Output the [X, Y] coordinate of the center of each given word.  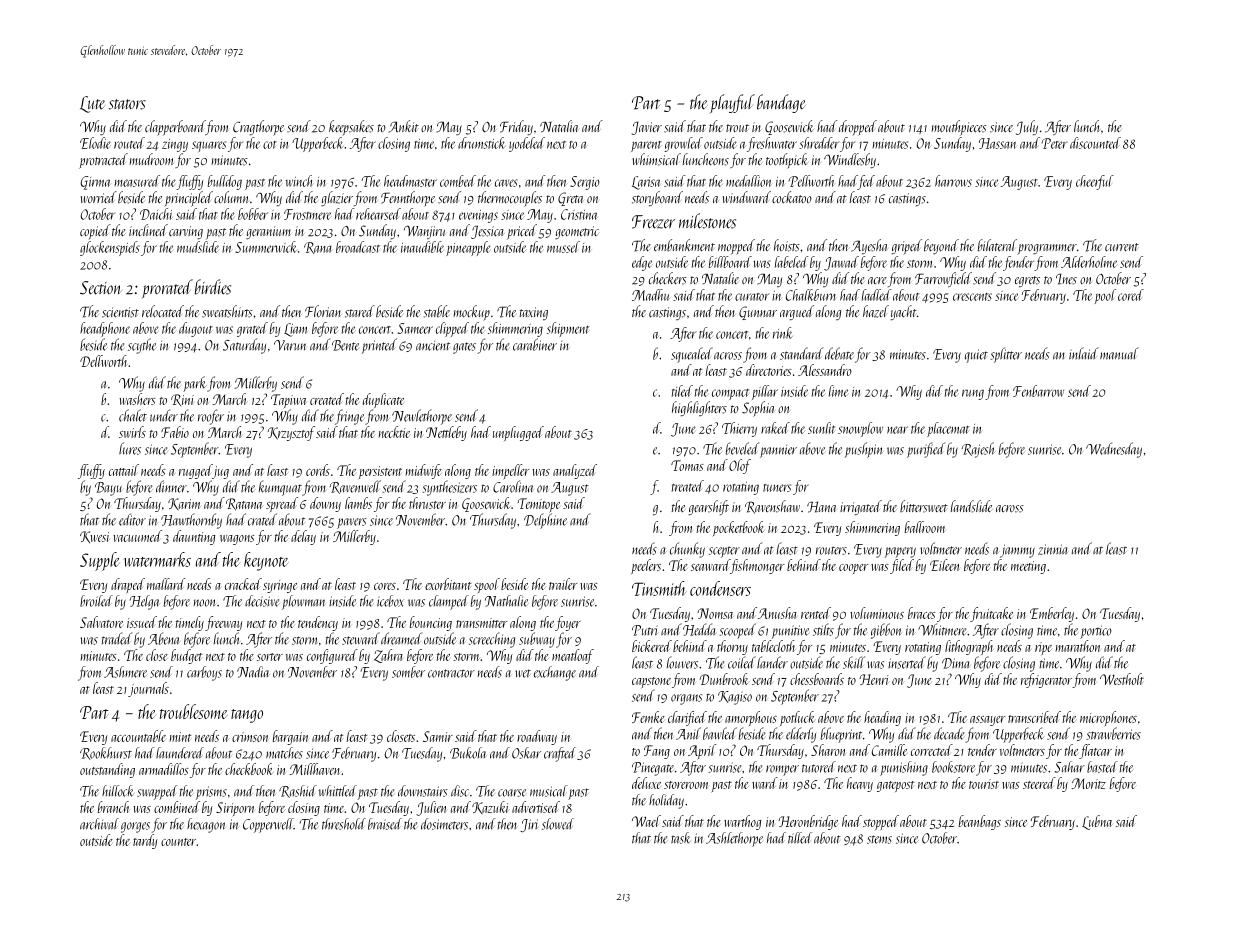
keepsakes [351, 127]
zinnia [1053, 549]
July [1027, 127]
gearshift [709, 507]
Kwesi [95, 537]
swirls [132, 432]
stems [879, 839]
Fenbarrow [1038, 391]
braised [385, 824]
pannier [778, 451]
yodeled [527, 144]
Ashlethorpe [734, 839]
